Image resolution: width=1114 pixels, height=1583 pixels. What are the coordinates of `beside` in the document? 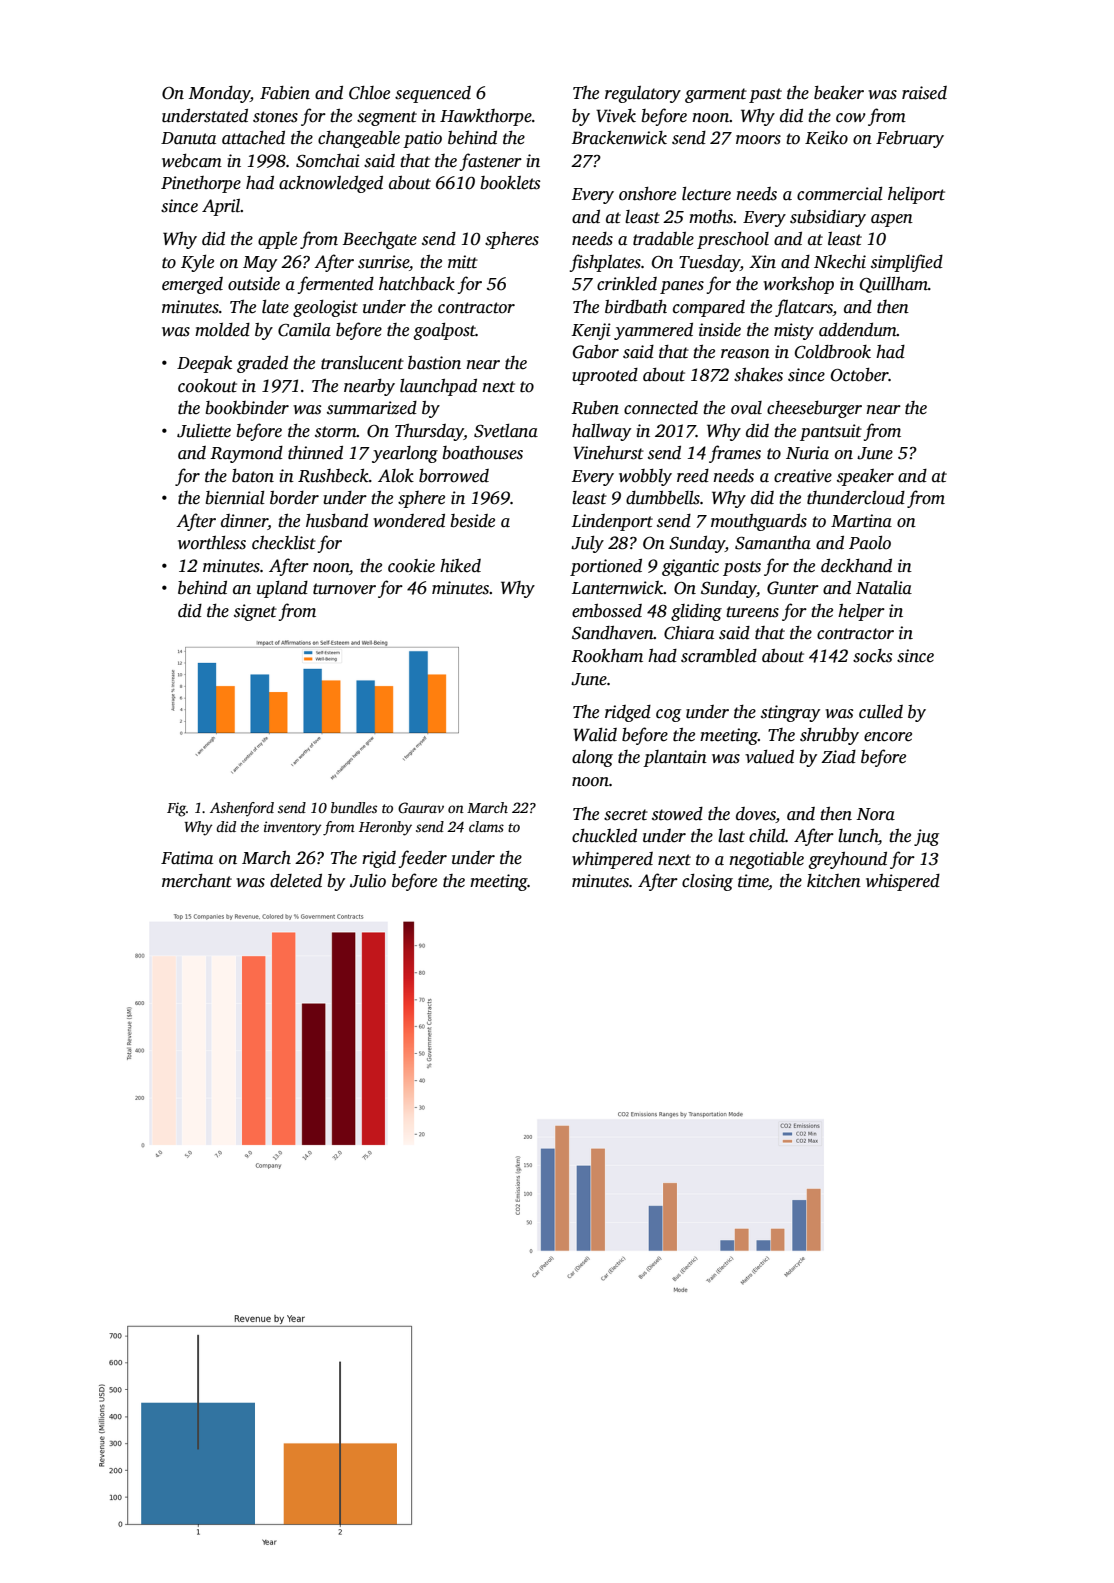 It's located at (472, 521).
